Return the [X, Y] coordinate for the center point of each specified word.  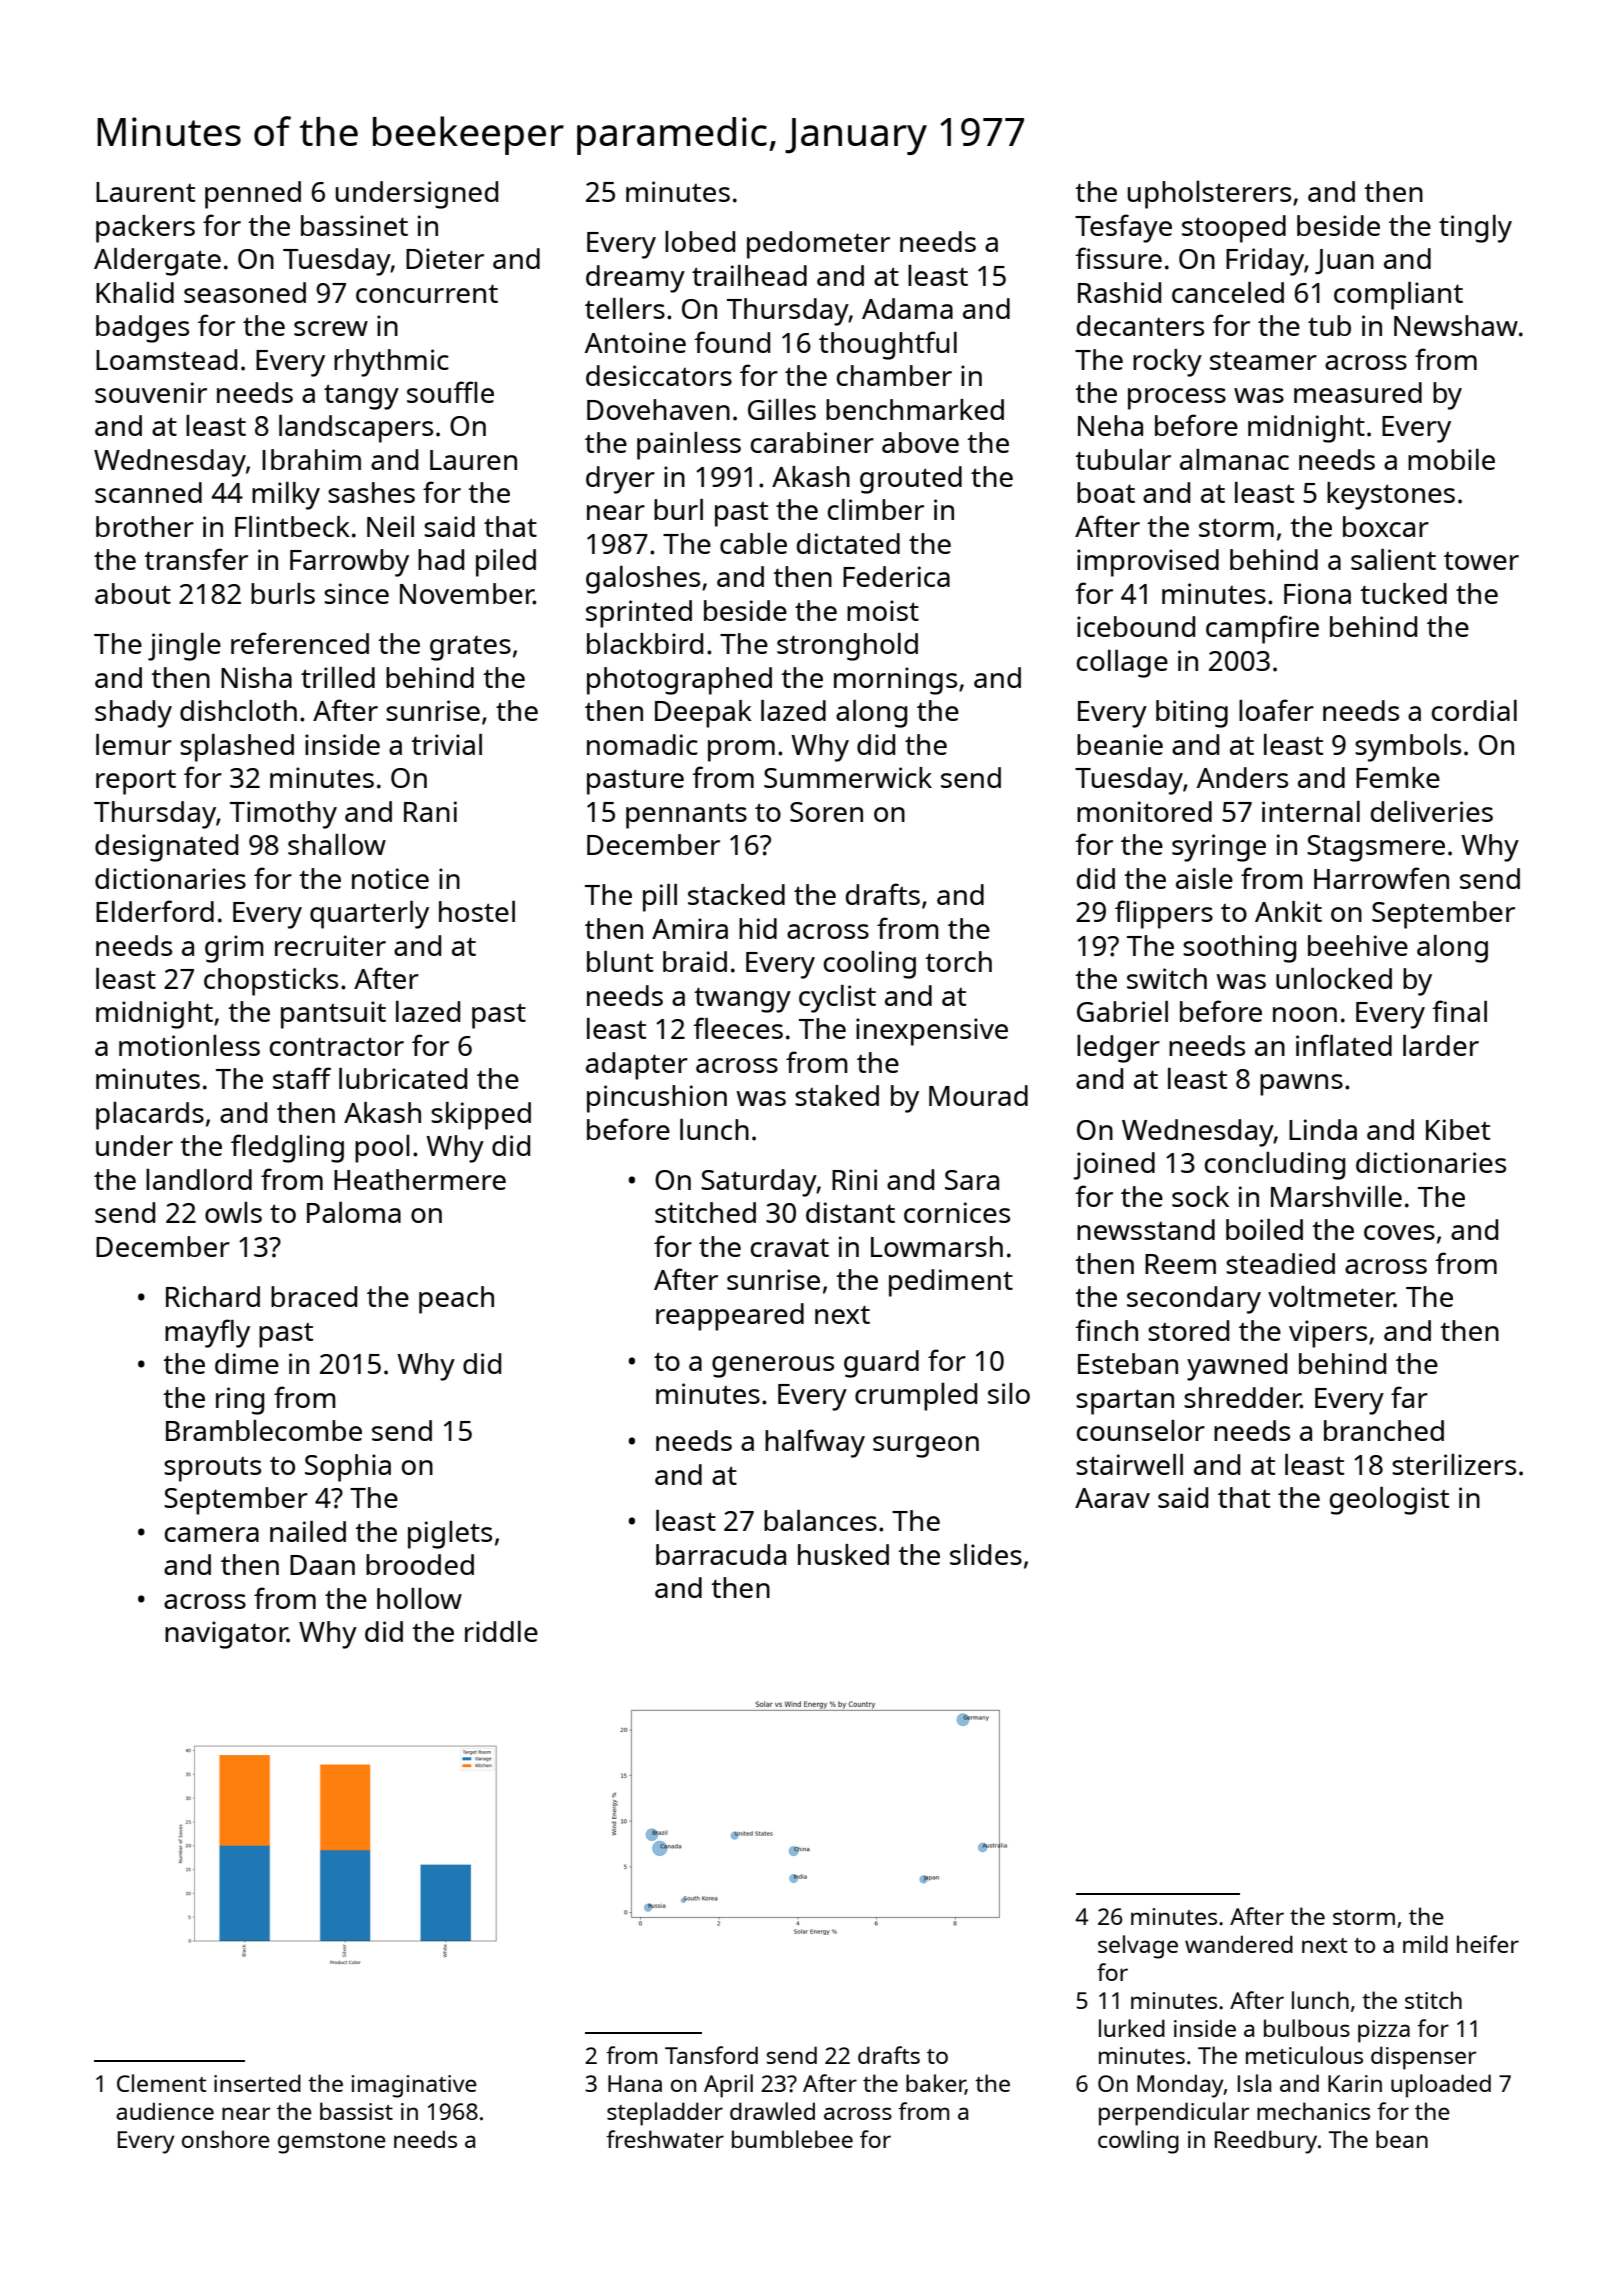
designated [166, 848]
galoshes [643, 580]
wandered [1239, 1944]
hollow [419, 1598]
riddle [501, 1631]
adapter [637, 1066]
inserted [257, 2083]
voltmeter [1331, 1296]
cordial [1474, 710]
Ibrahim [311, 459]
